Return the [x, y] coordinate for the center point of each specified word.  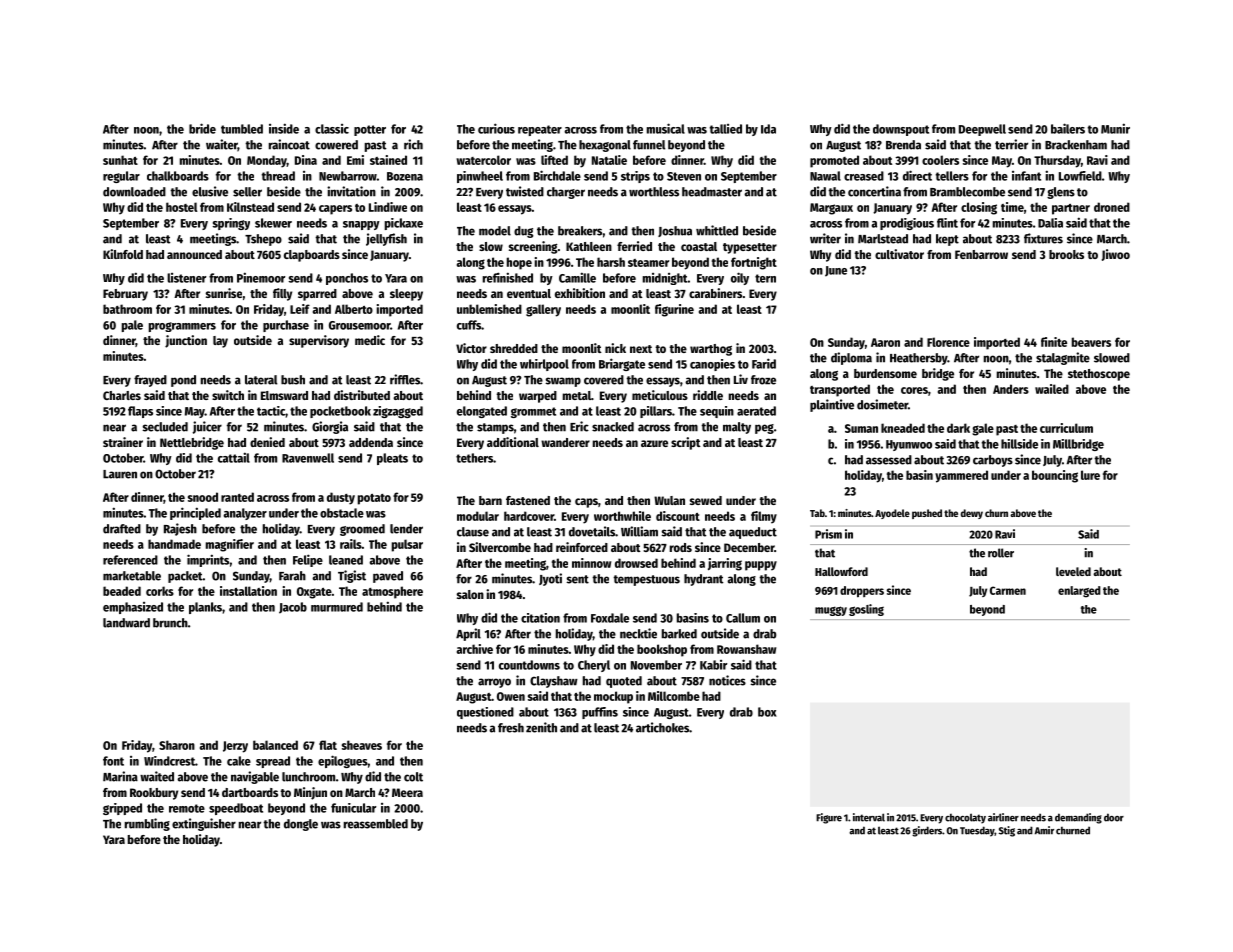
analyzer [245, 514]
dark [958, 428]
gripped [122, 809]
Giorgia [330, 427]
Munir [1115, 128]
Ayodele [892, 514]
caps [586, 503]
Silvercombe [500, 547]
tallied [726, 129]
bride [202, 128]
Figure [829, 818]
